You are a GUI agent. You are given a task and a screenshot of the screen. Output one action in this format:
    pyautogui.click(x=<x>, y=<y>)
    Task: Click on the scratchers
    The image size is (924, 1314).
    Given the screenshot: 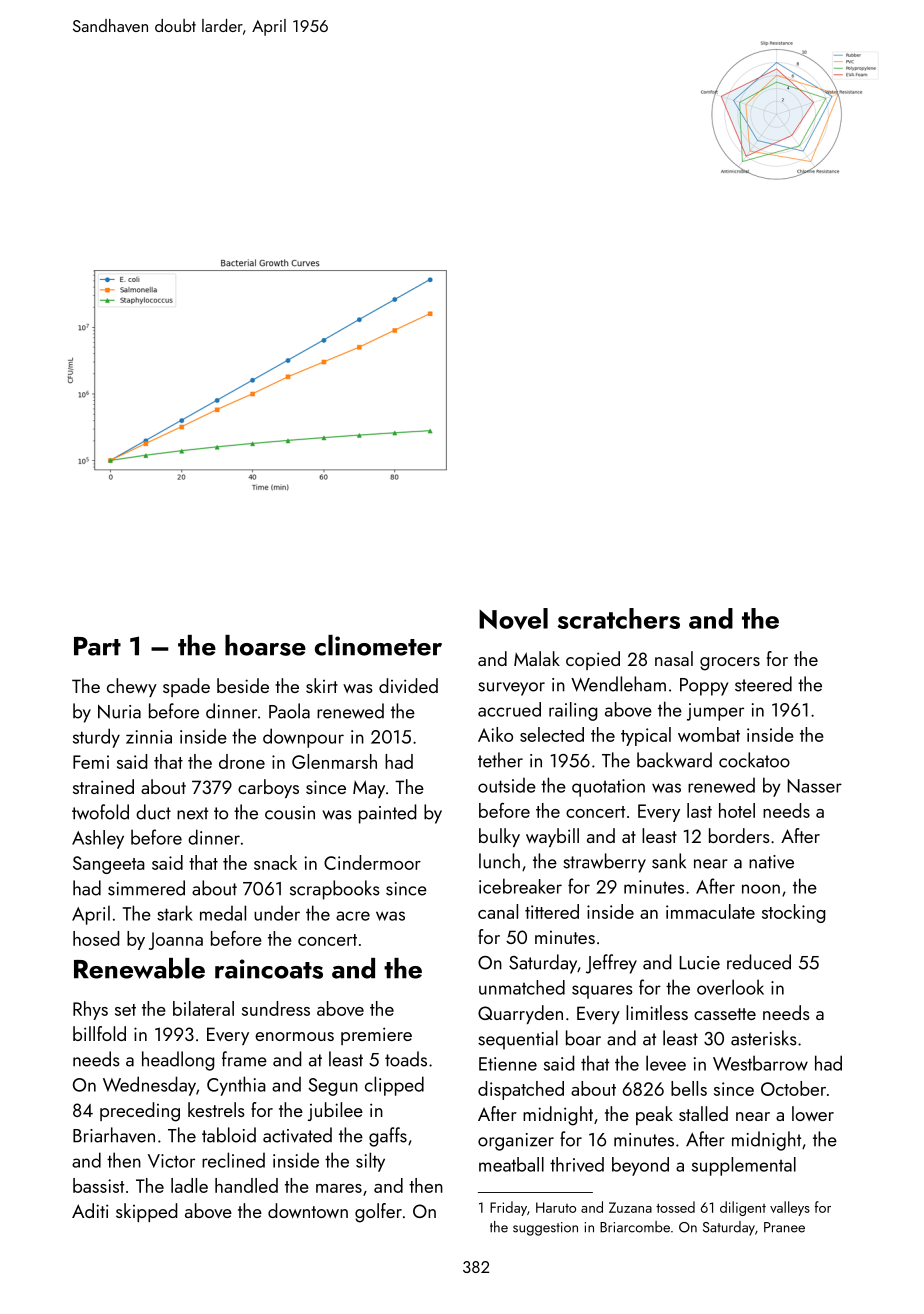 What is the action you would take?
    pyautogui.click(x=619, y=618)
